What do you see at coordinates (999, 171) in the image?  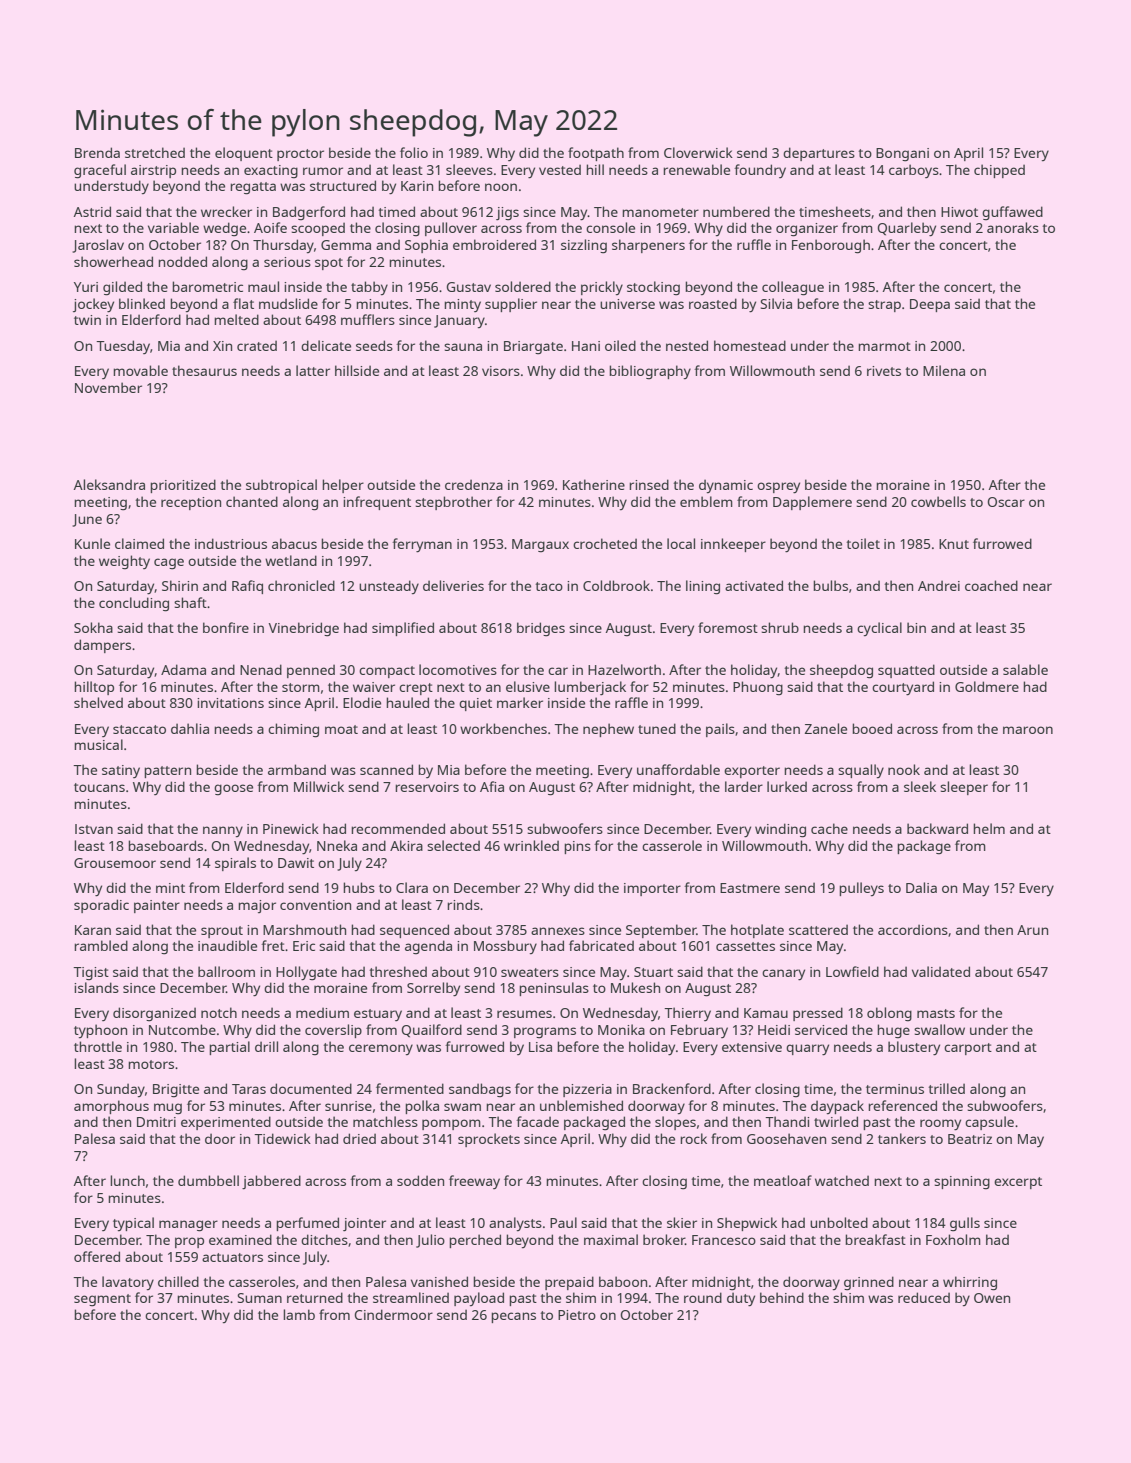 I see `chipped` at bounding box center [999, 171].
